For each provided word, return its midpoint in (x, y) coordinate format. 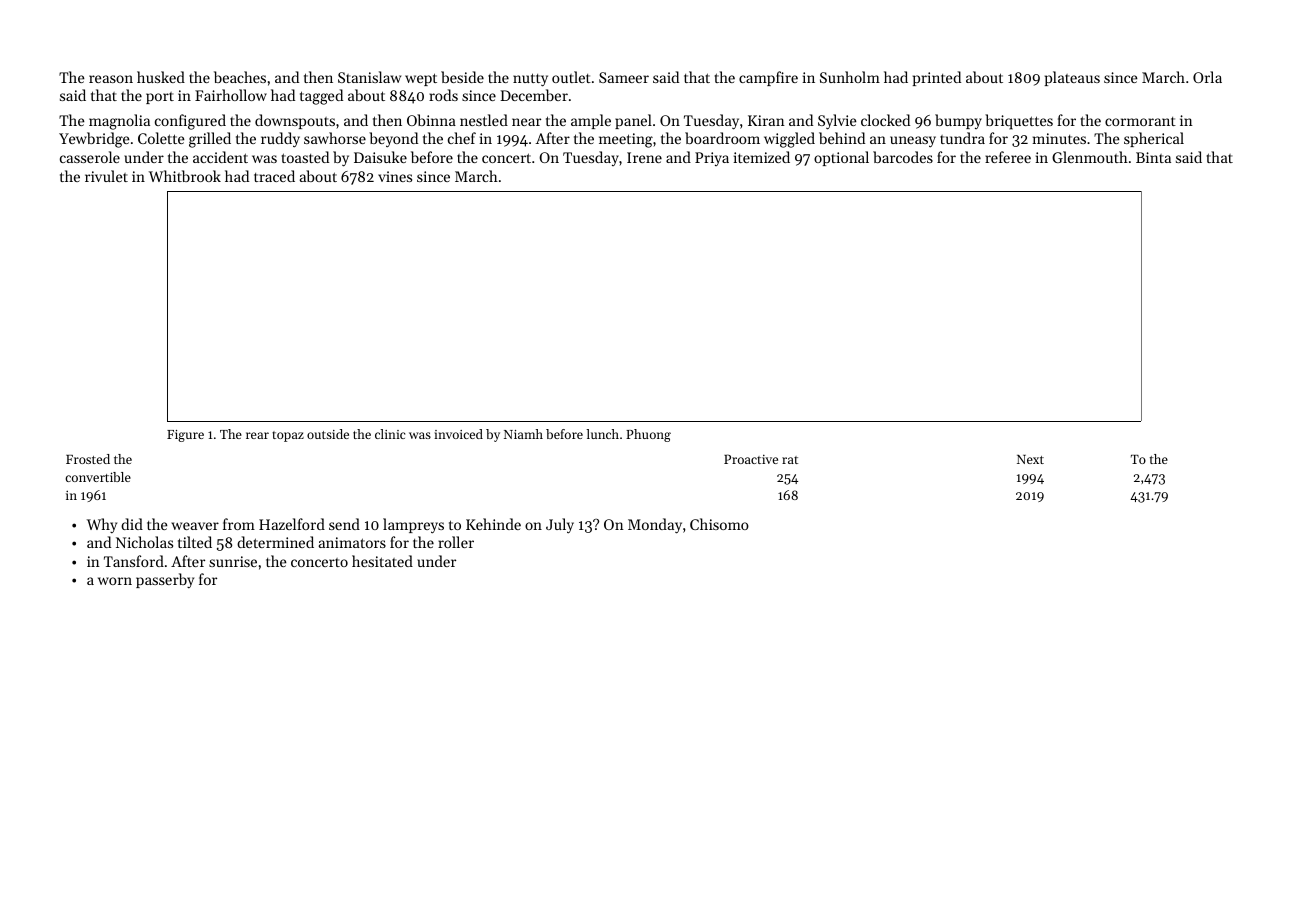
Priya (712, 159)
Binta (1153, 157)
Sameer (624, 77)
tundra (962, 138)
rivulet (106, 176)
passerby (165, 580)
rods (443, 95)
